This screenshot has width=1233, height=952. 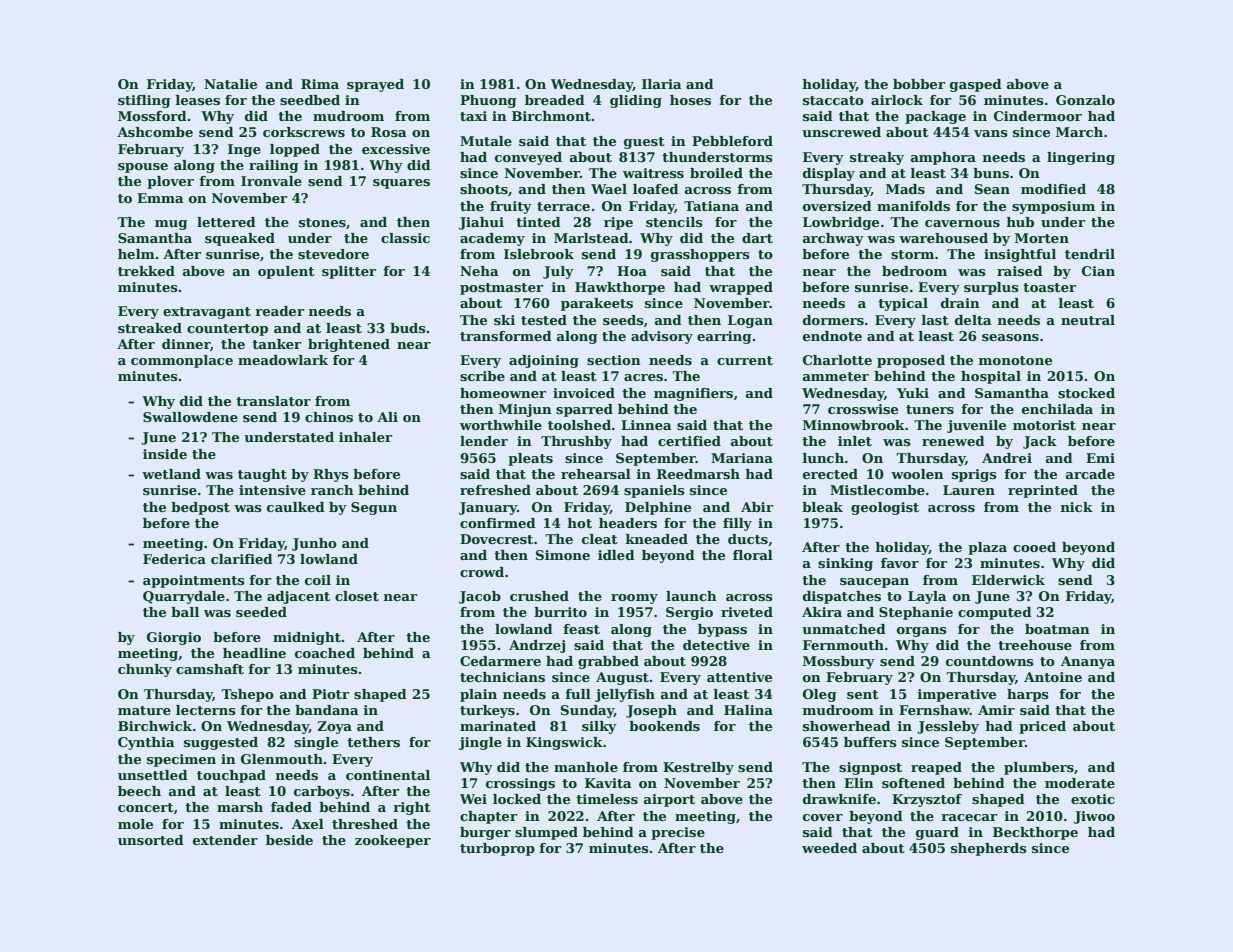 I want to click on bedroom, so click(x=914, y=271).
